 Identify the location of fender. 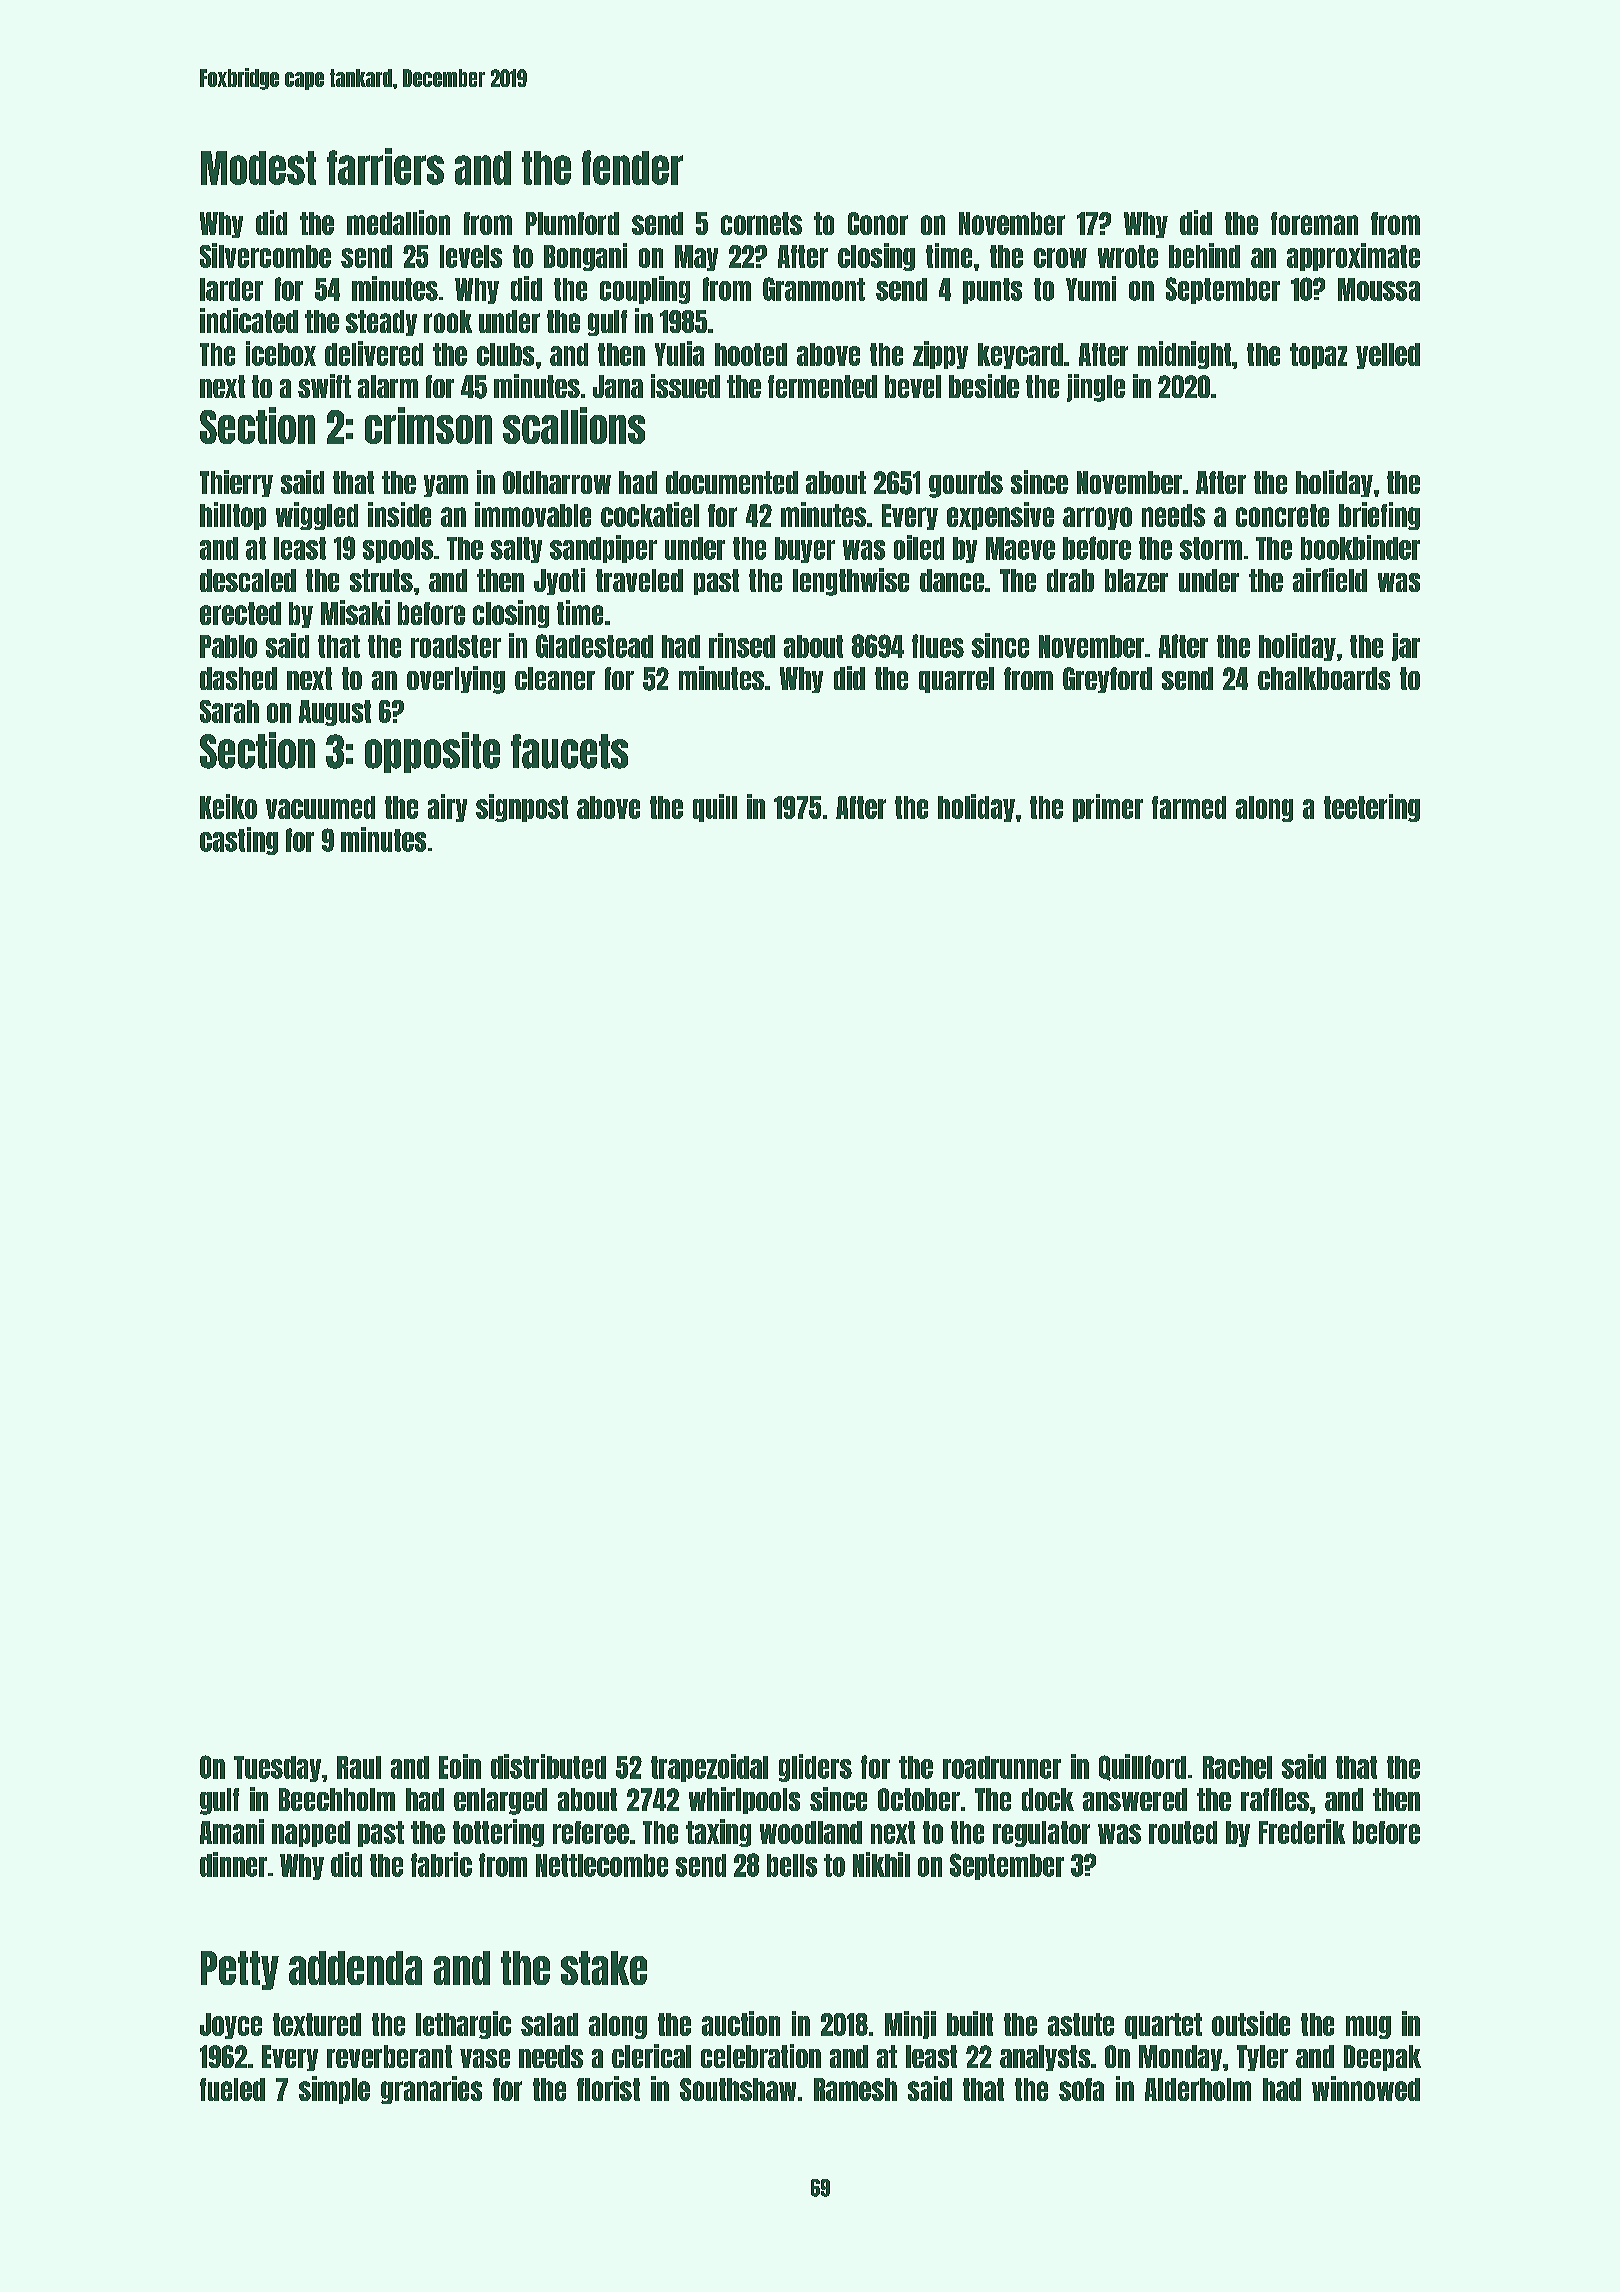
(632, 167).
